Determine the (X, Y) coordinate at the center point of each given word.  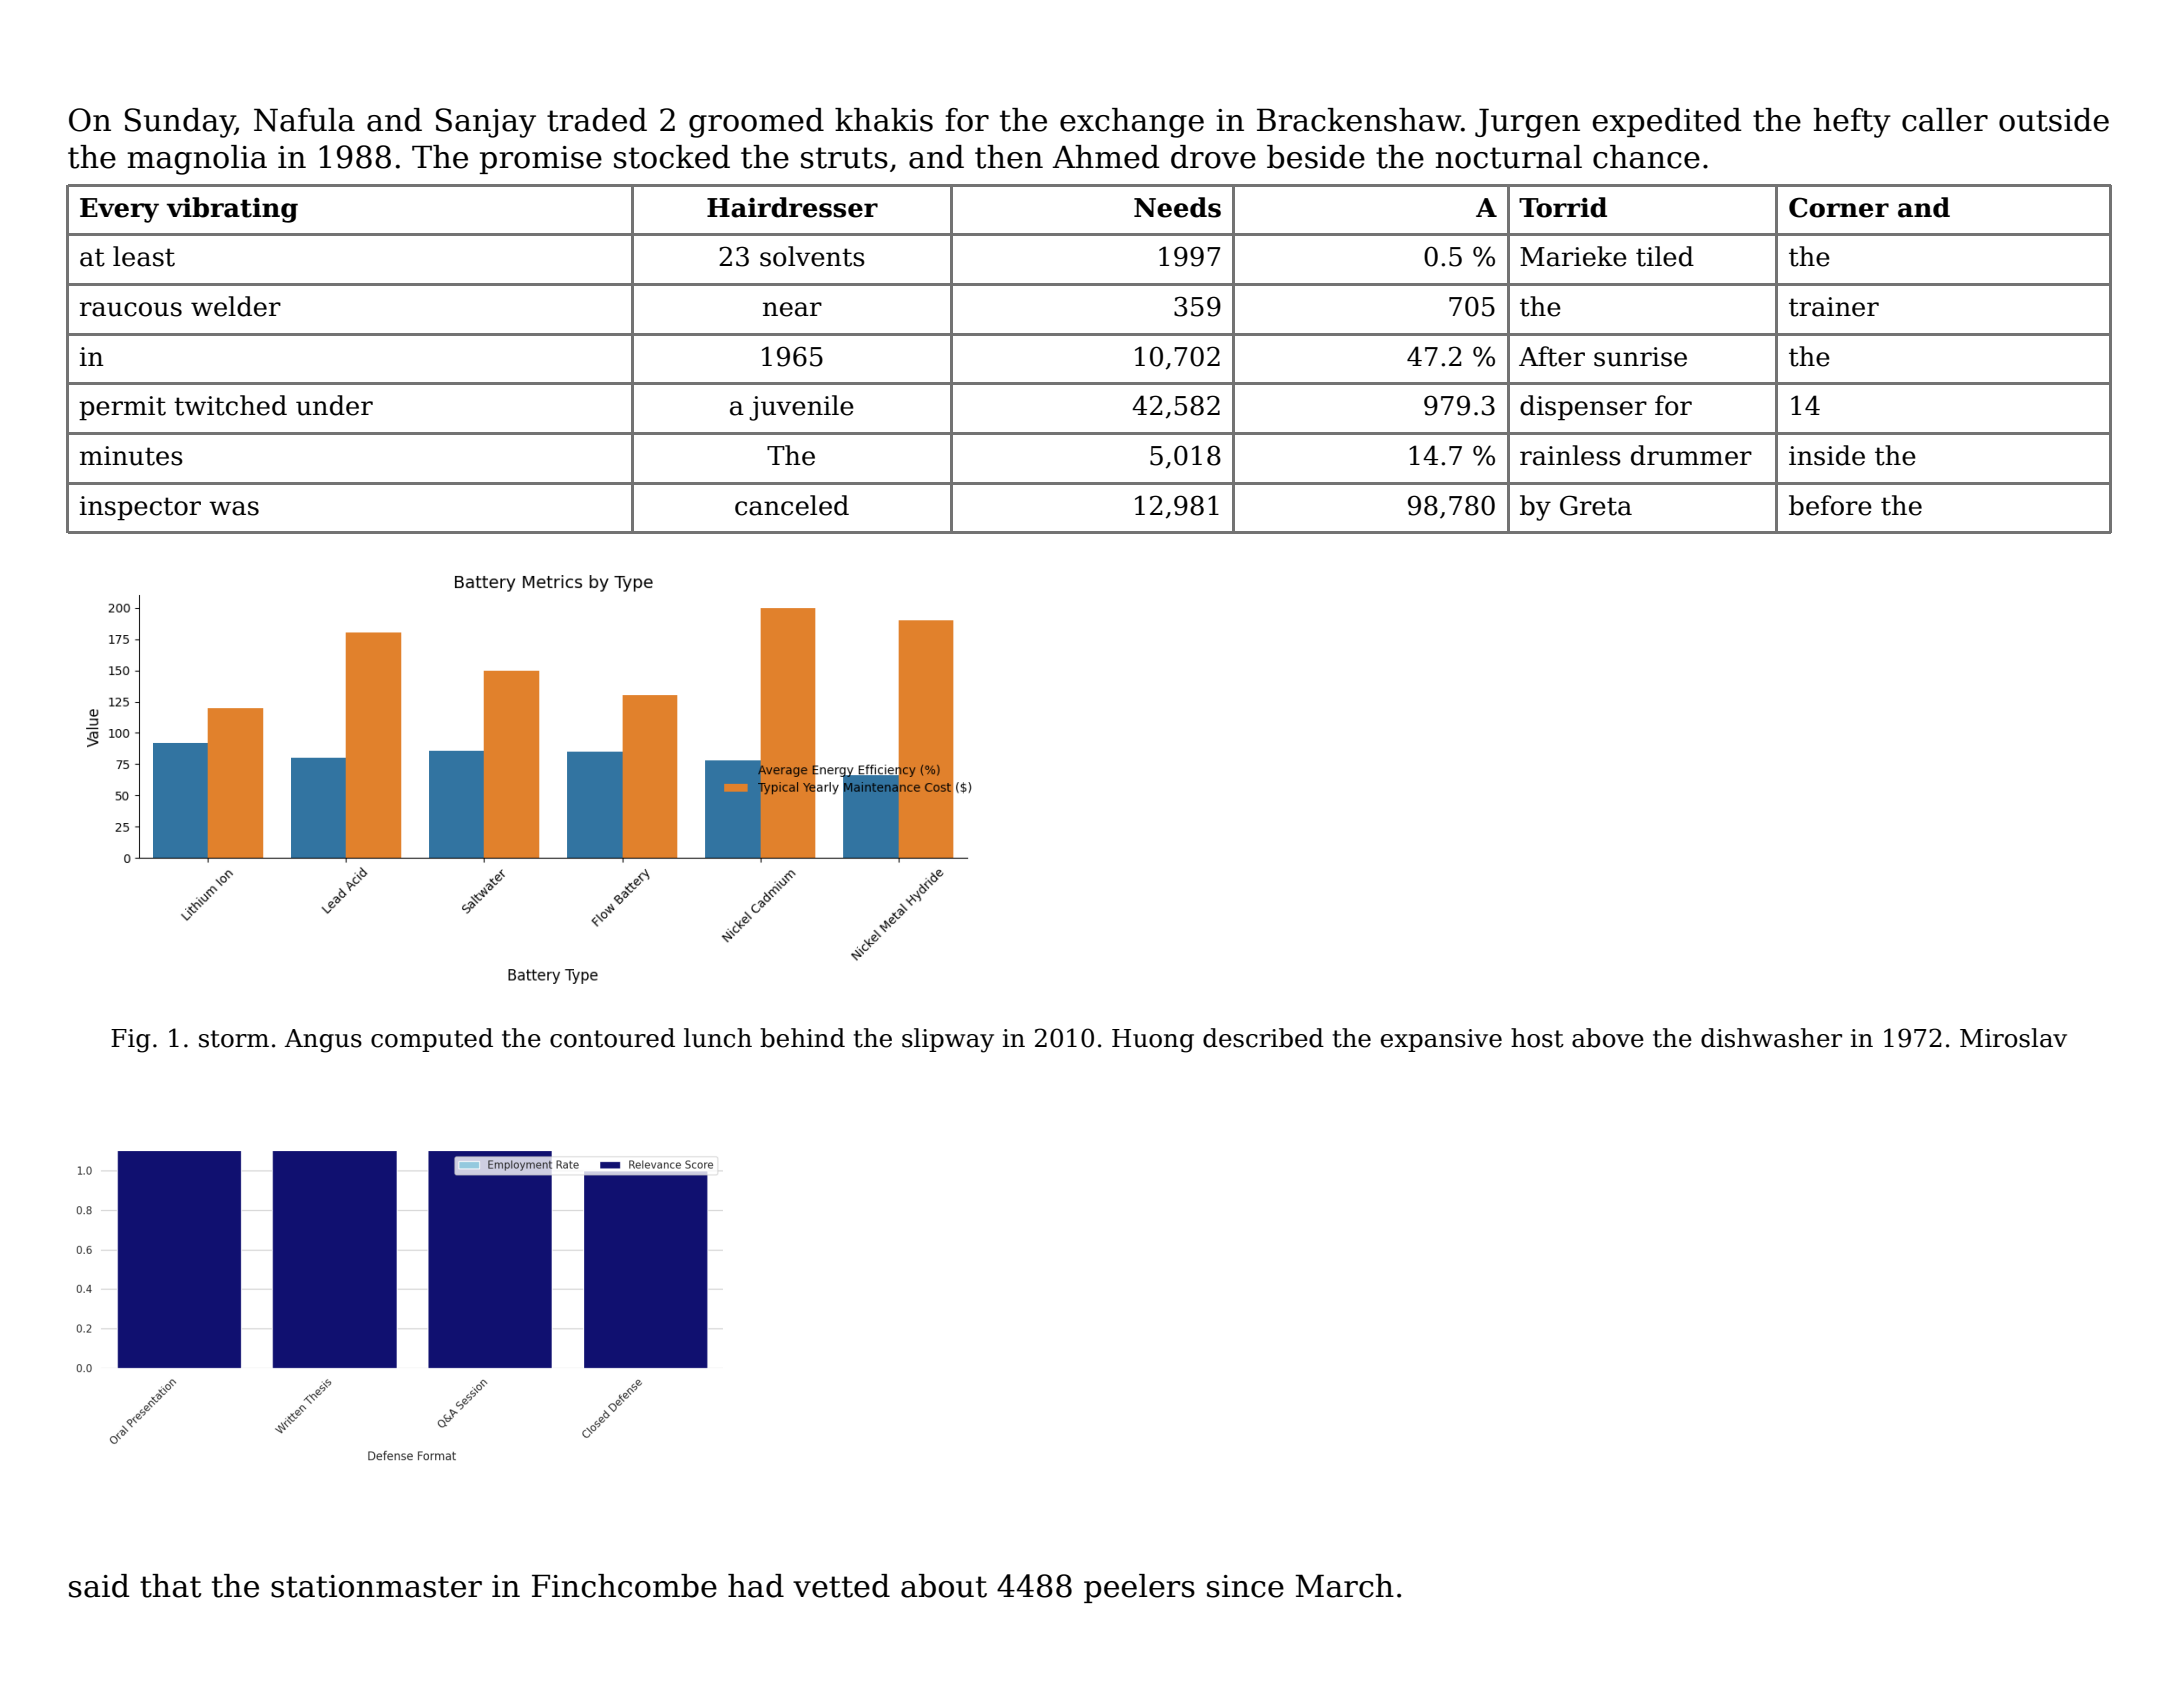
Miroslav (2013, 1038)
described (1263, 1038)
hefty (1852, 123)
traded (597, 120)
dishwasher (1771, 1038)
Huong (1153, 1041)
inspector (140, 508)
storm (234, 1039)
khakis (884, 120)
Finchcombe (624, 1586)
